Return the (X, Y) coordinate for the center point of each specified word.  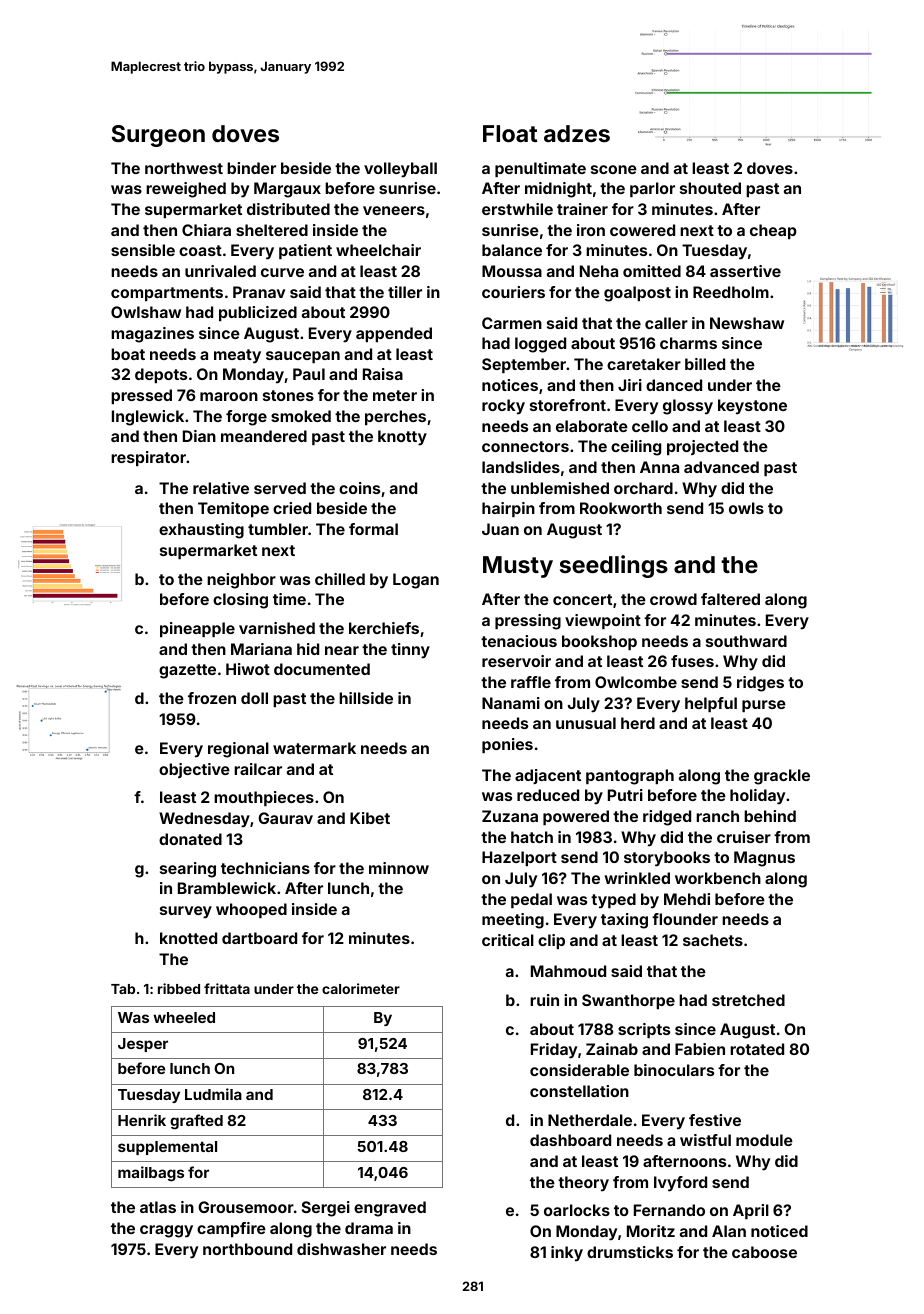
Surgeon (158, 136)
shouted (710, 188)
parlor (652, 189)
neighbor (241, 581)
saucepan (303, 357)
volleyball (400, 170)
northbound (247, 1249)
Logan (416, 581)
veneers (394, 210)
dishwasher (341, 1249)
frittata (227, 988)
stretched (748, 1000)
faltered (730, 599)
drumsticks (630, 1252)
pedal (531, 900)
